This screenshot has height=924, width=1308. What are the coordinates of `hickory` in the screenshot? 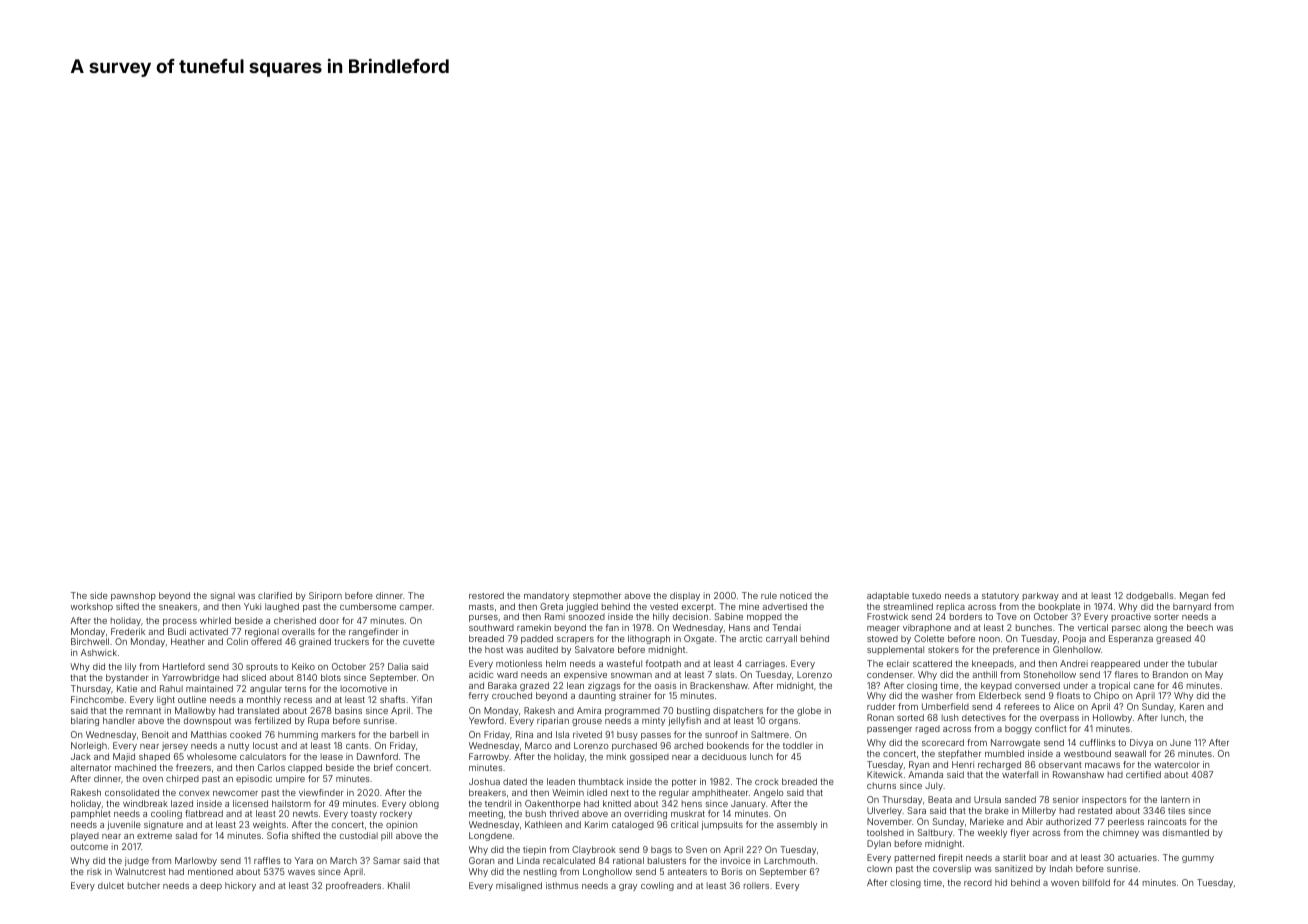 It's located at (240, 886).
